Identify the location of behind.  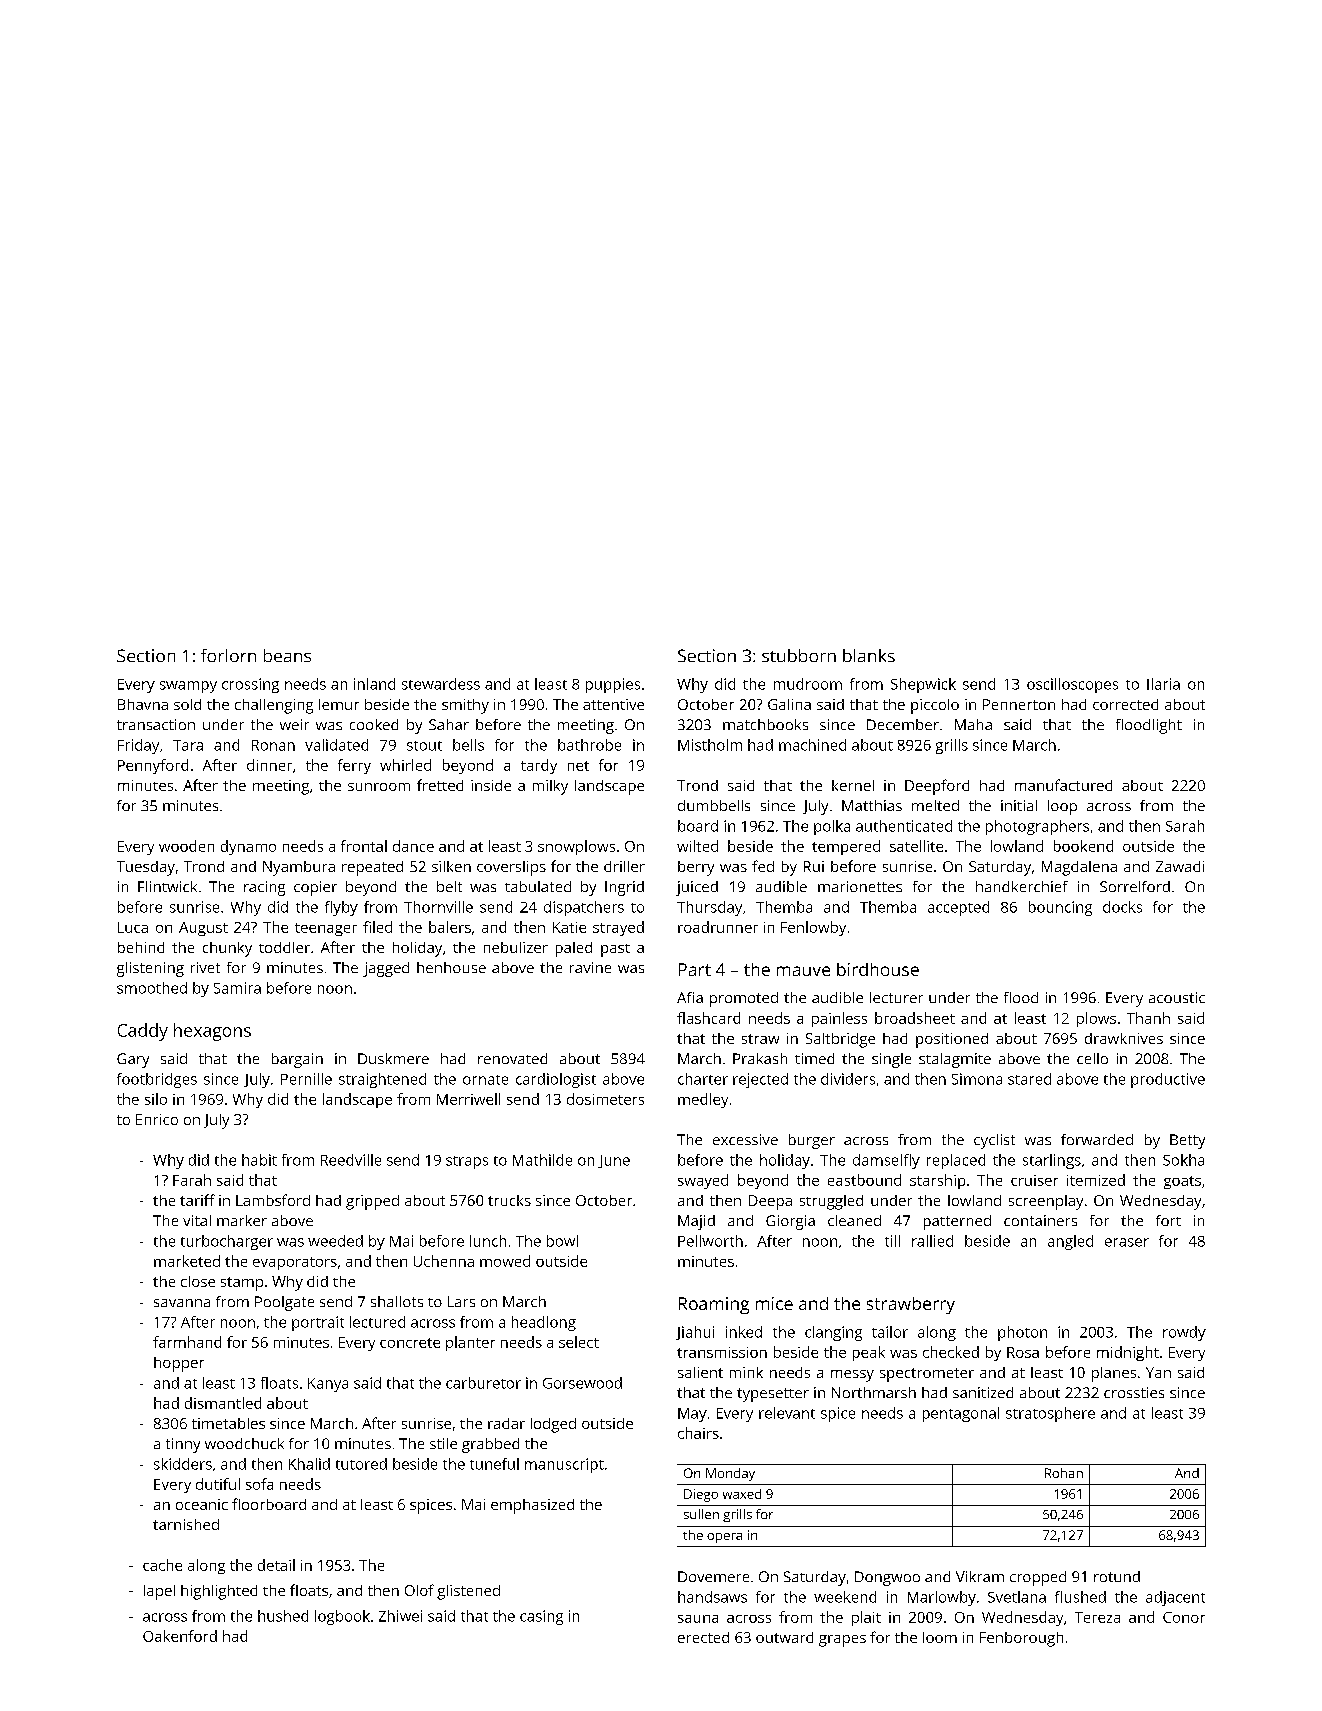
(141, 947).
